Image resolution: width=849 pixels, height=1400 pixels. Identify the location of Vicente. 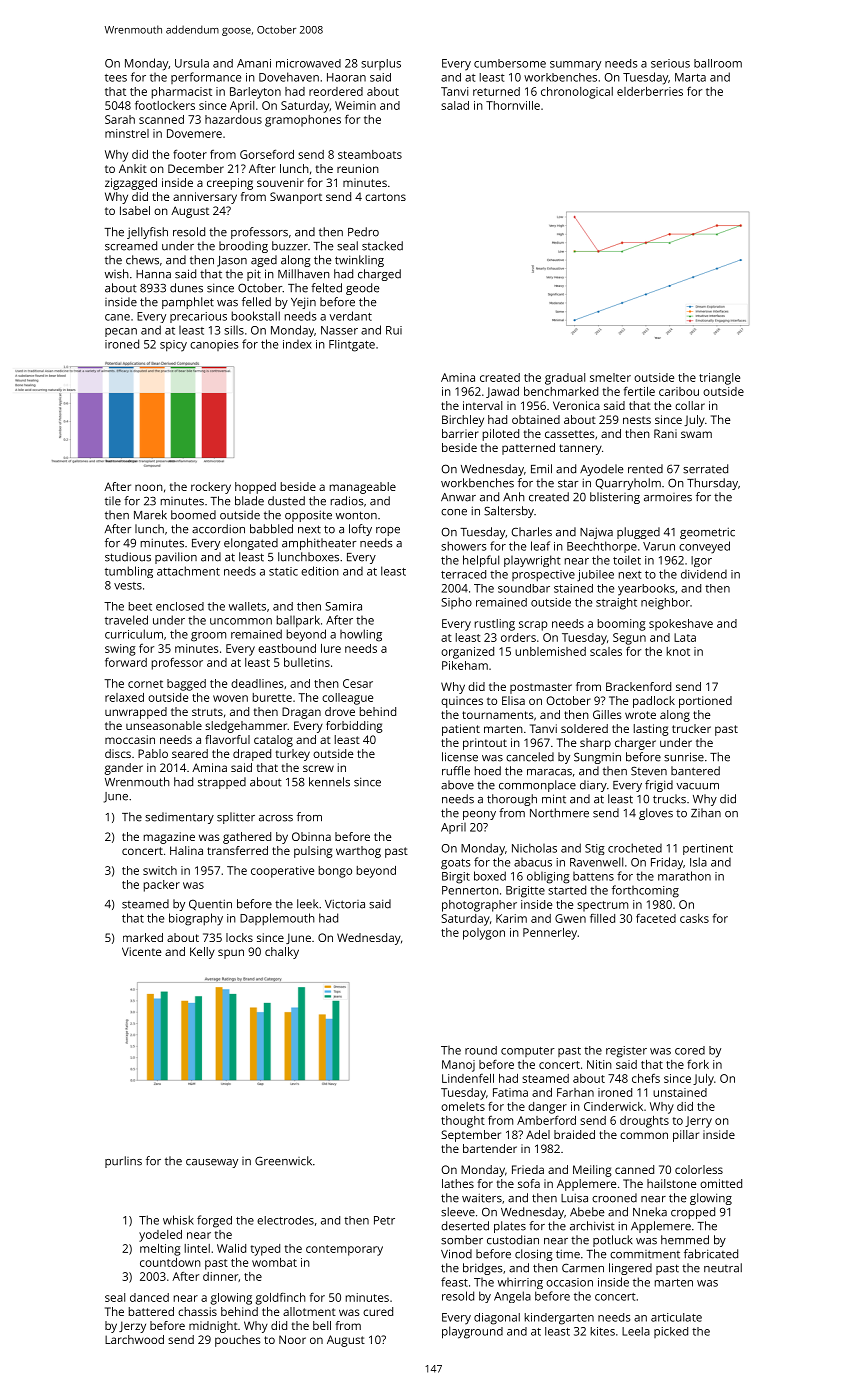
(142, 951).
